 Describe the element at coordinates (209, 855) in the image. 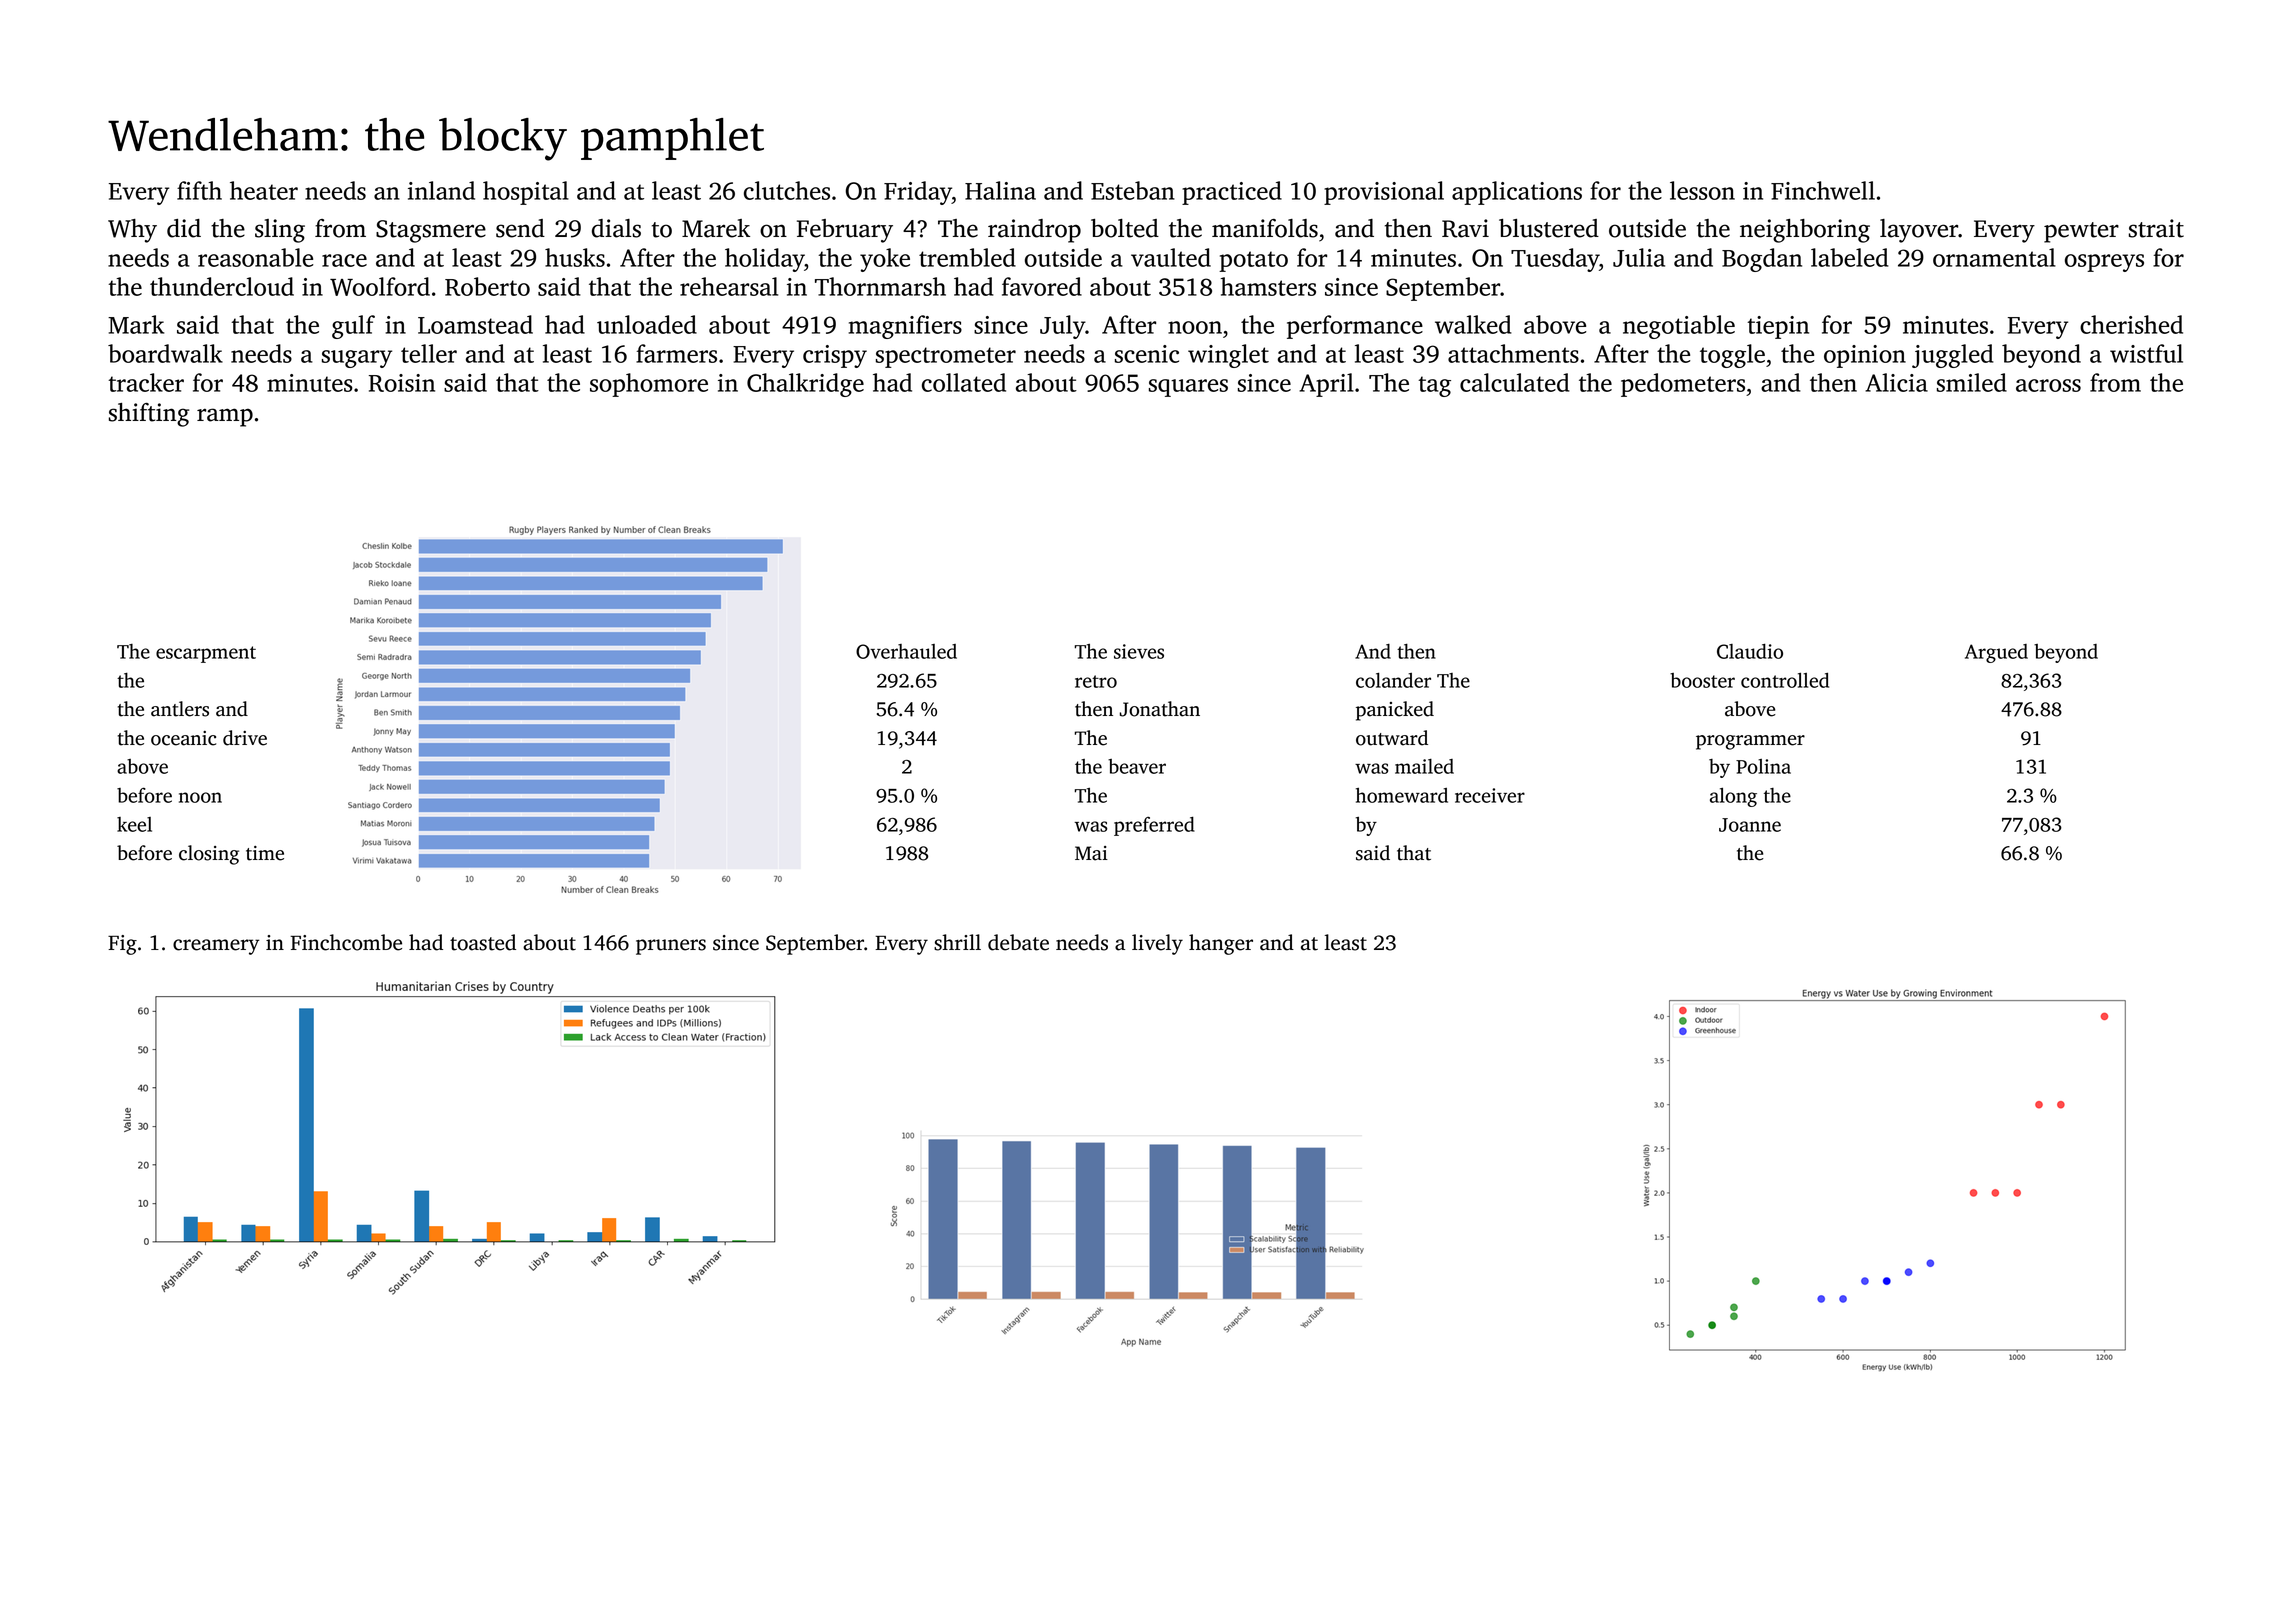

I see `closing` at that location.
